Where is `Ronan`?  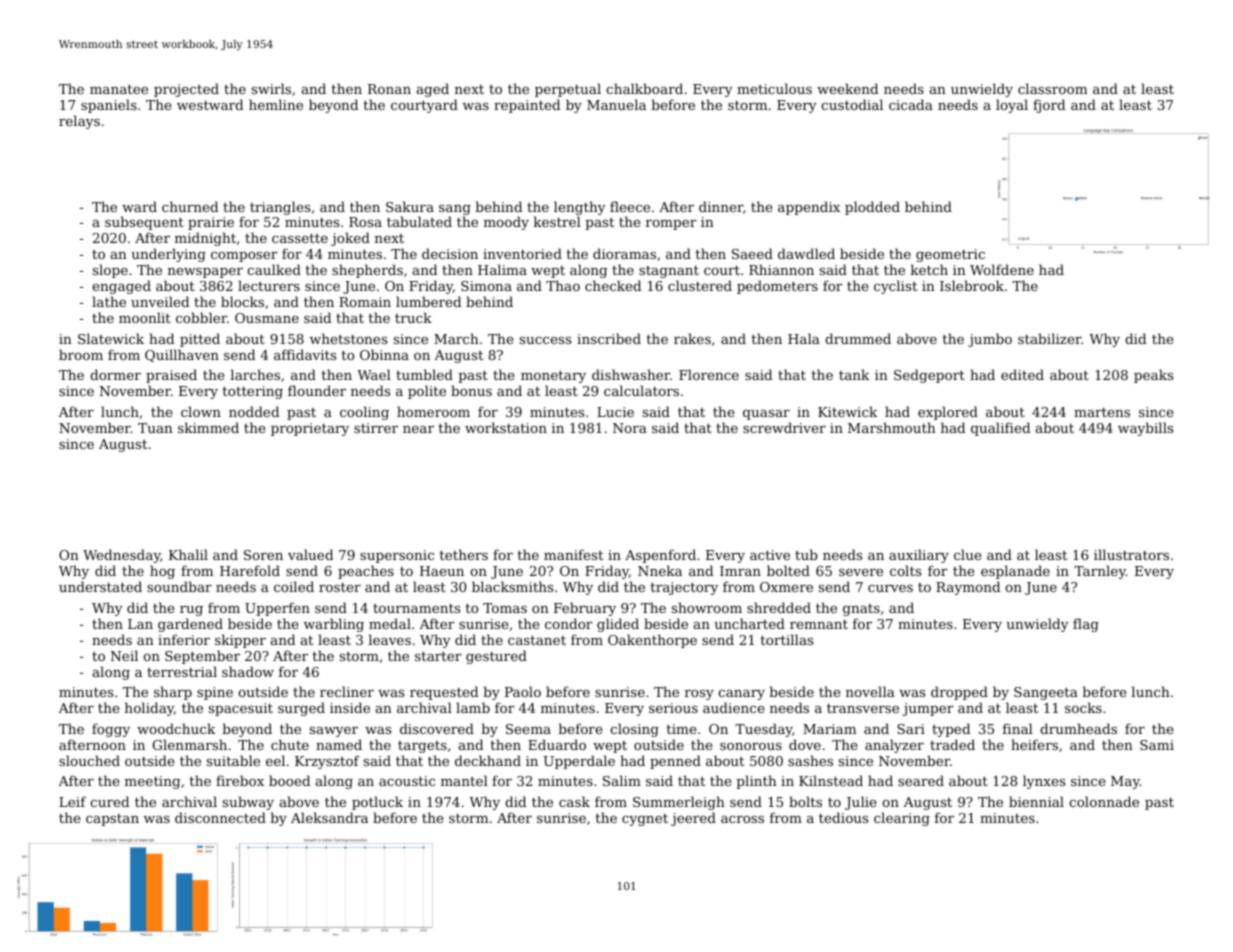 Ronan is located at coordinates (389, 89).
